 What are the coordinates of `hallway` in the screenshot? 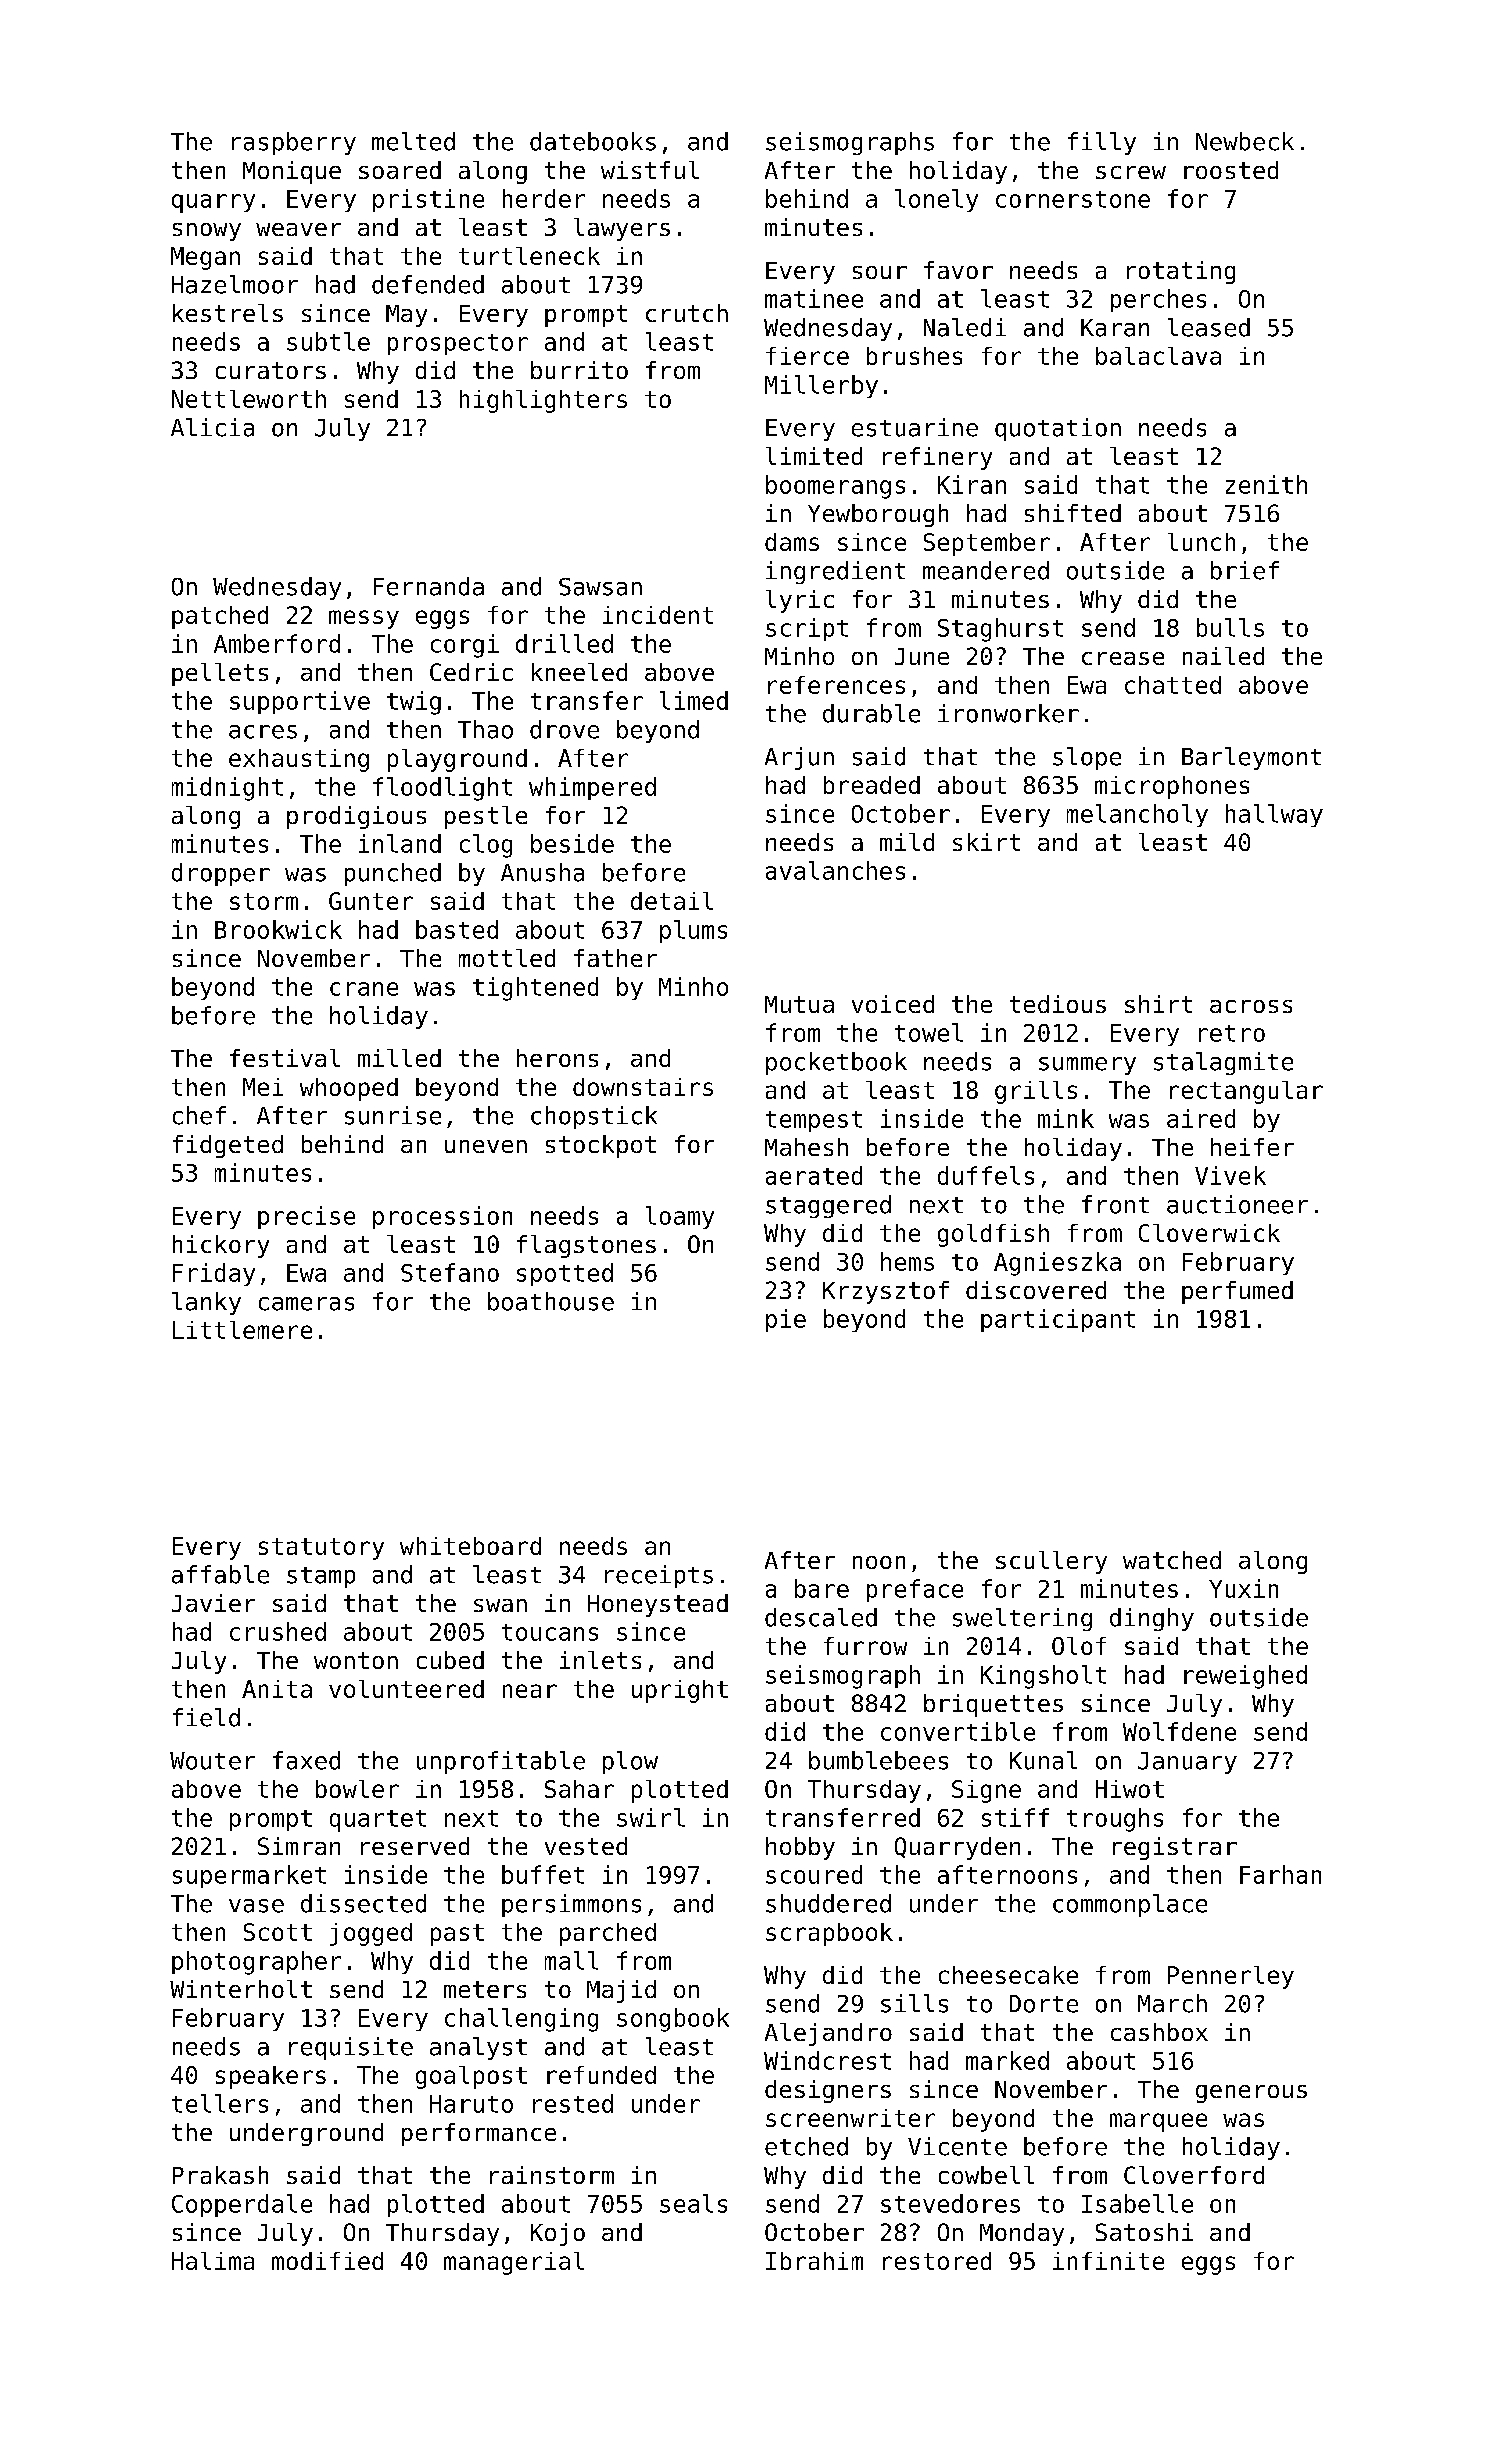 It's located at (1274, 815).
